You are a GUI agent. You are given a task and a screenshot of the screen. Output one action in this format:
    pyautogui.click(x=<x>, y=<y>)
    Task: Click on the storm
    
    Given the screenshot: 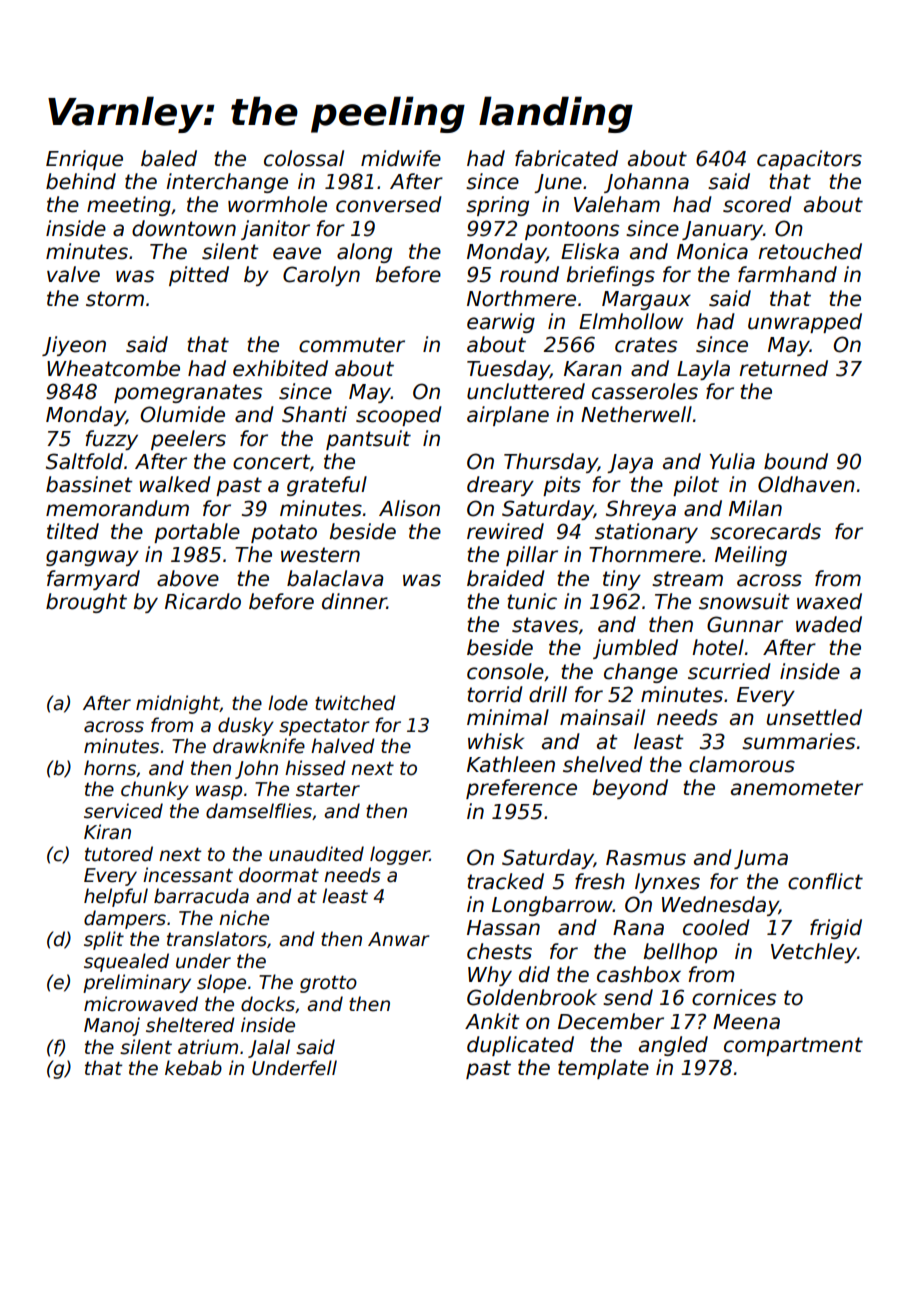 What is the action you would take?
    pyautogui.click(x=115, y=299)
